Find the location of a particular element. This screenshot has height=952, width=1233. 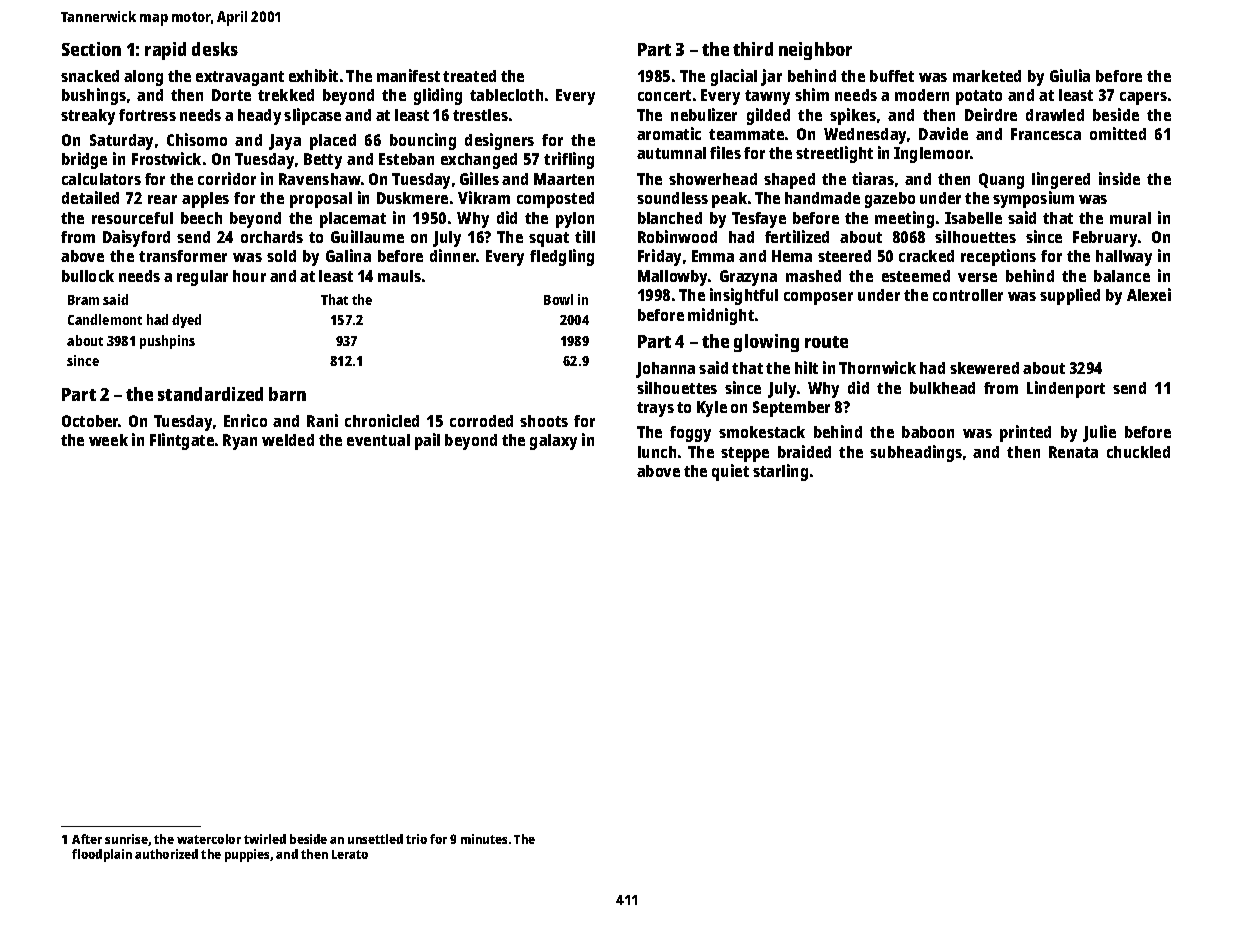

mural is located at coordinates (1130, 218).
